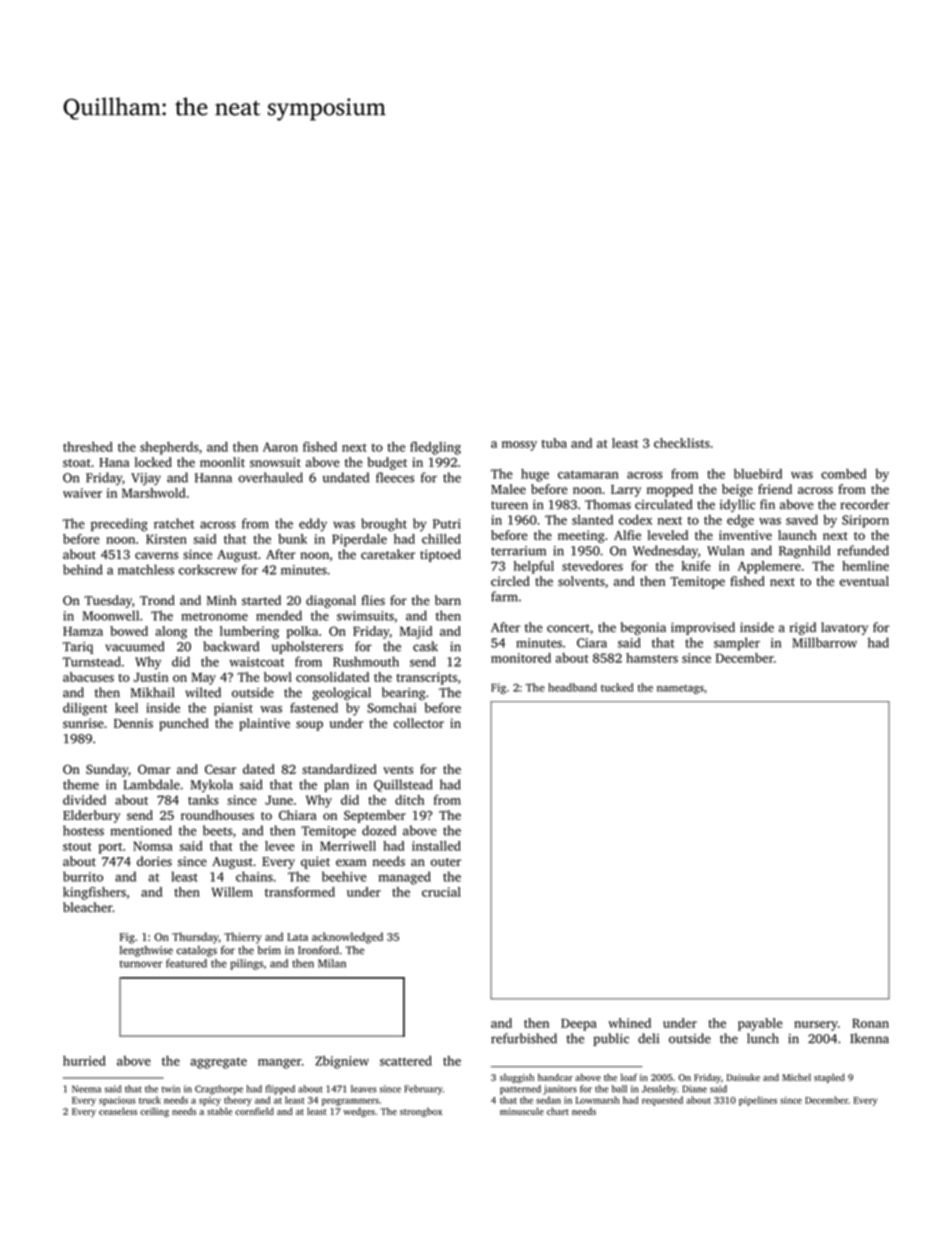  Describe the element at coordinates (829, 1078) in the screenshot. I see `stapled` at that location.
